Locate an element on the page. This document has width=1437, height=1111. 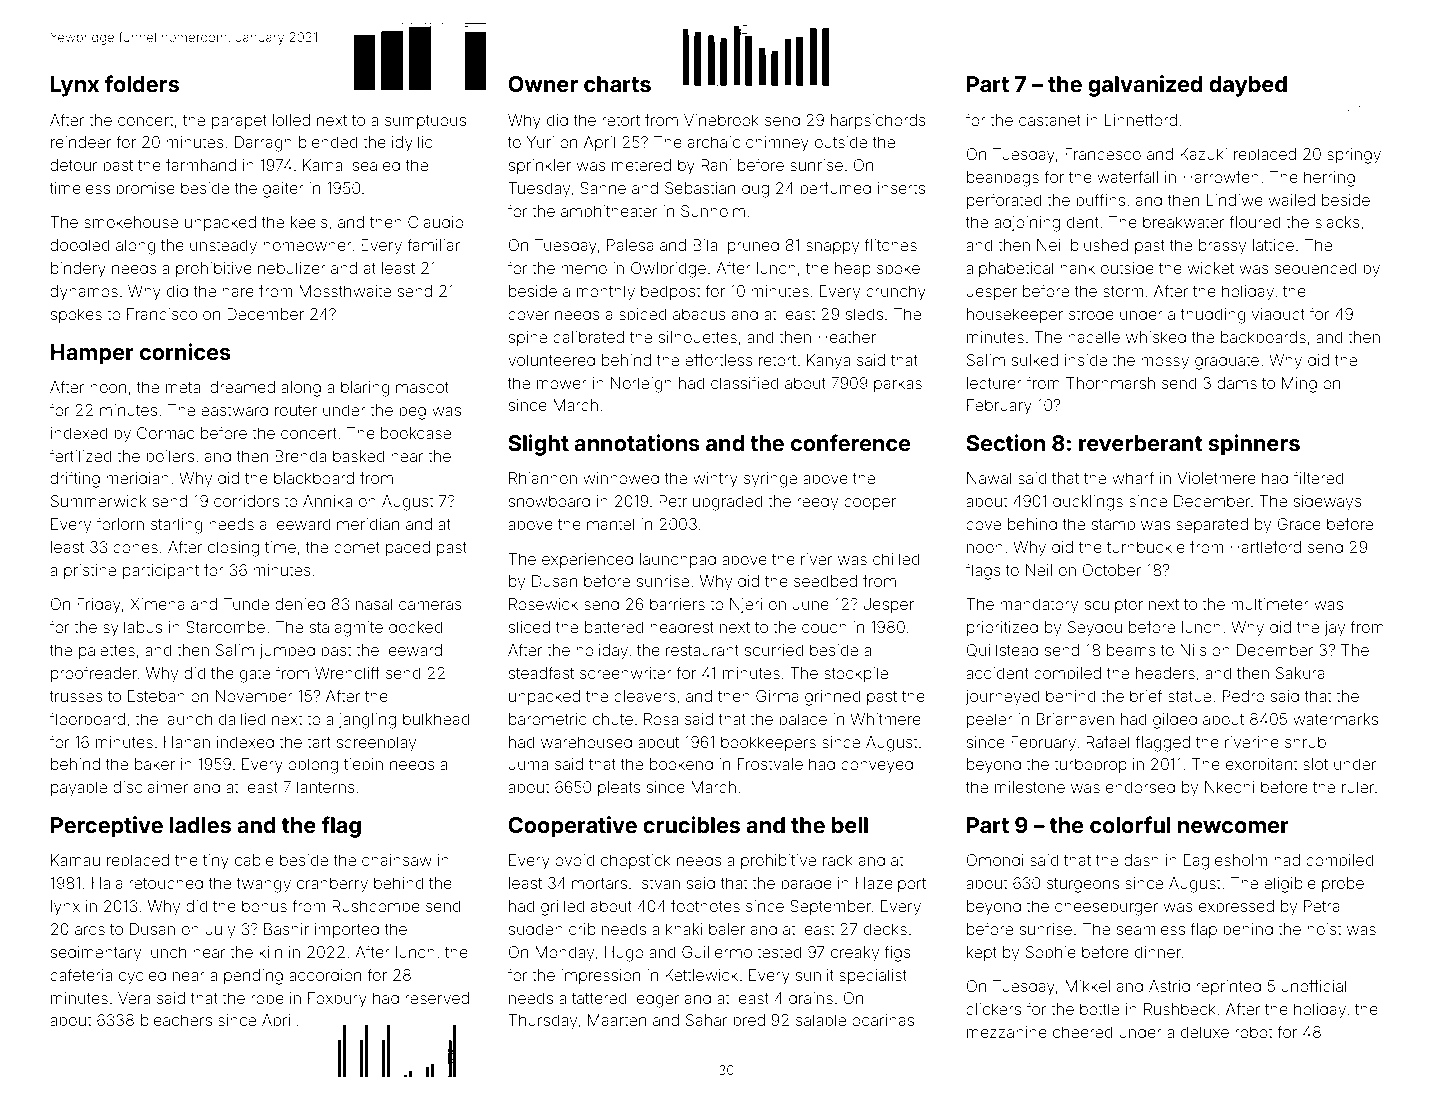
parapet is located at coordinates (239, 122).
